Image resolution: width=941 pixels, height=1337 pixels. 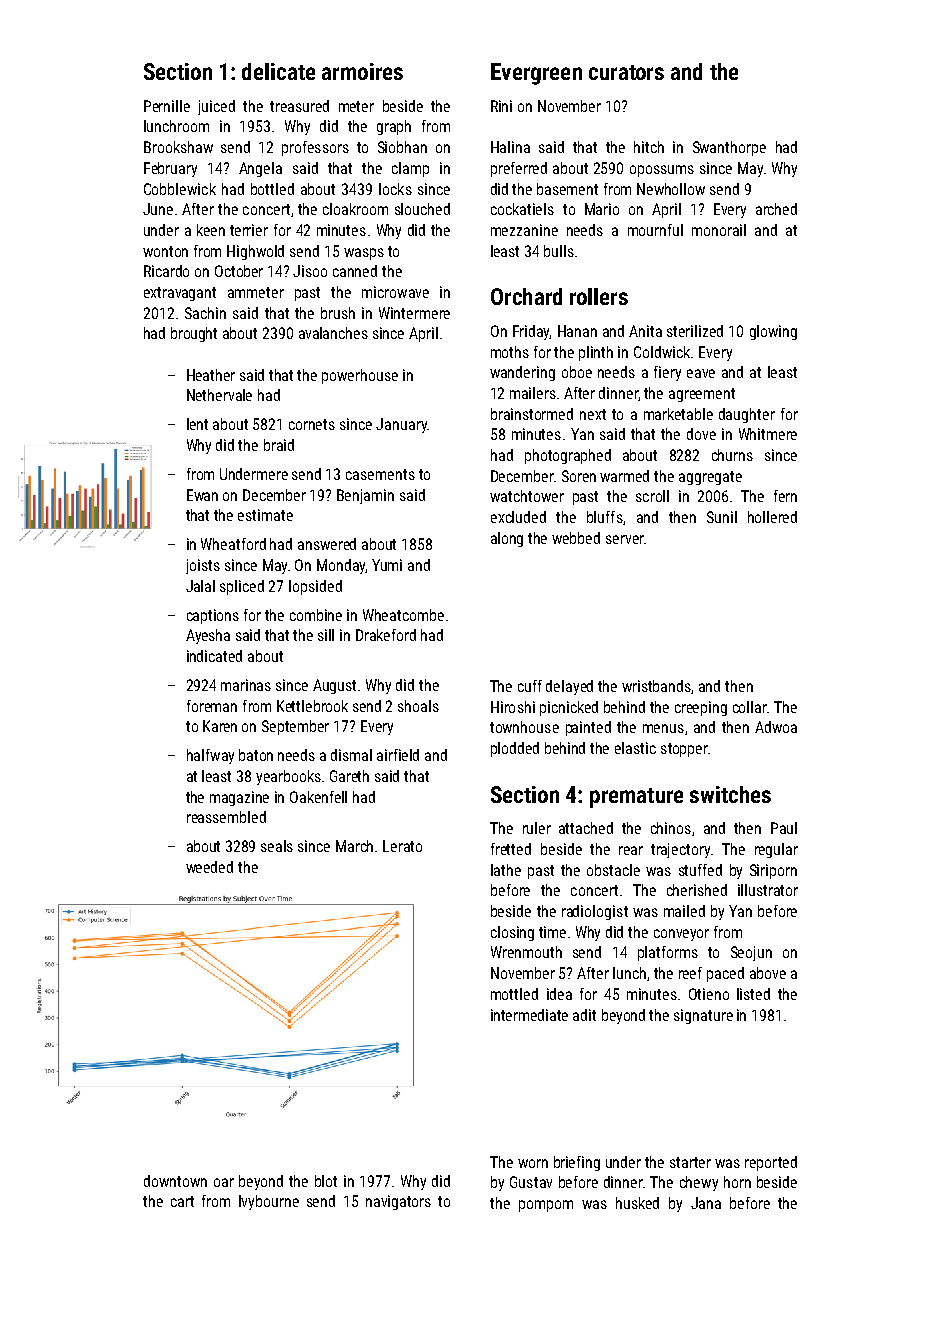 What do you see at coordinates (418, 706) in the page?
I see `shoals` at bounding box center [418, 706].
